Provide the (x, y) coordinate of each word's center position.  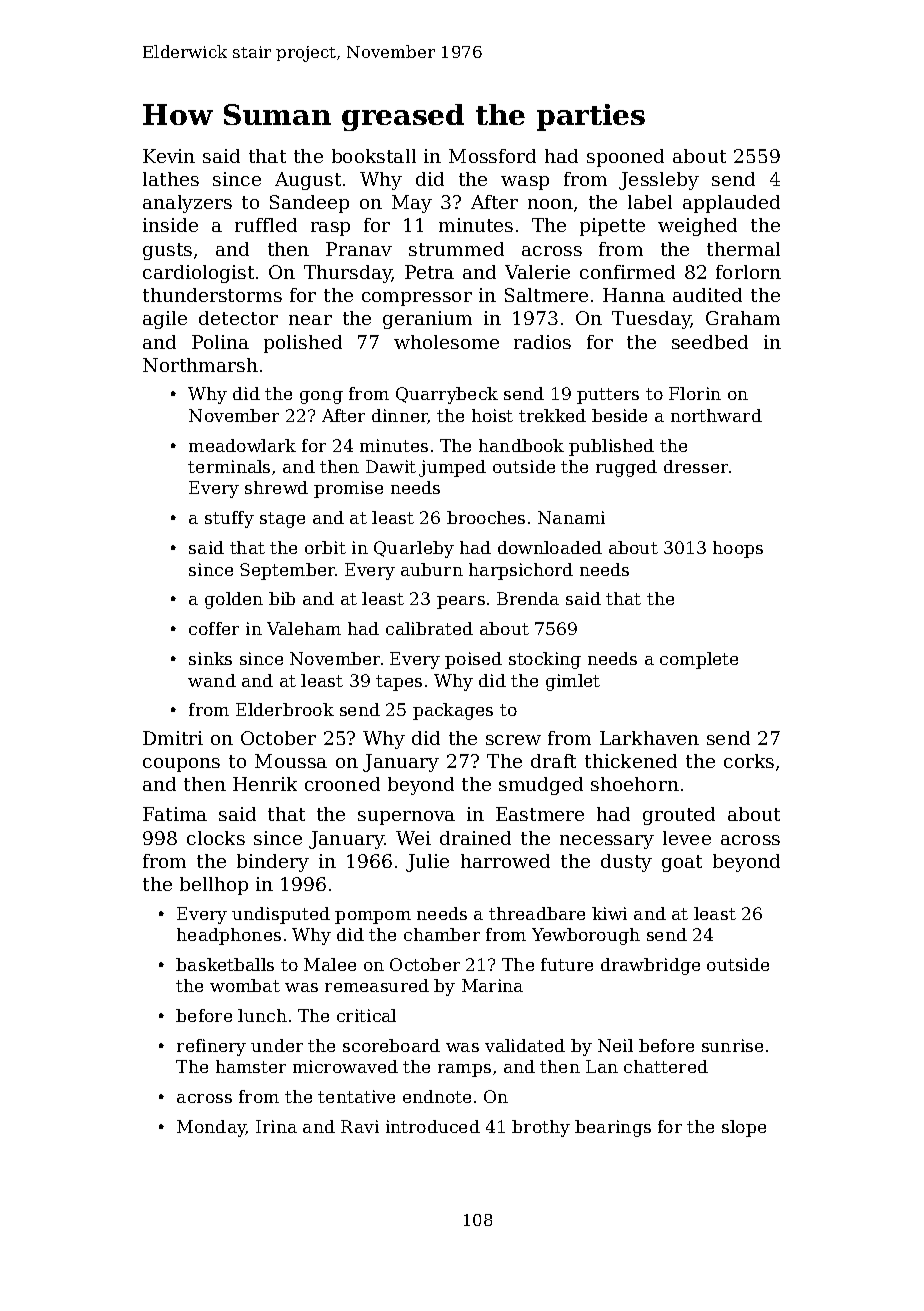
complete (699, 660)
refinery (211, 1047)
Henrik (265, 784)
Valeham (304, 628)
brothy (541, 1128)
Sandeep (309, 204)
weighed (697, 227)
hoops (738, 549)
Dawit (391, 466)
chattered (666, 1066)
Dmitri (173, 738)
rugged (626, 468)
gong (321, 397)
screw (513, 740)
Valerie (537, 272)
